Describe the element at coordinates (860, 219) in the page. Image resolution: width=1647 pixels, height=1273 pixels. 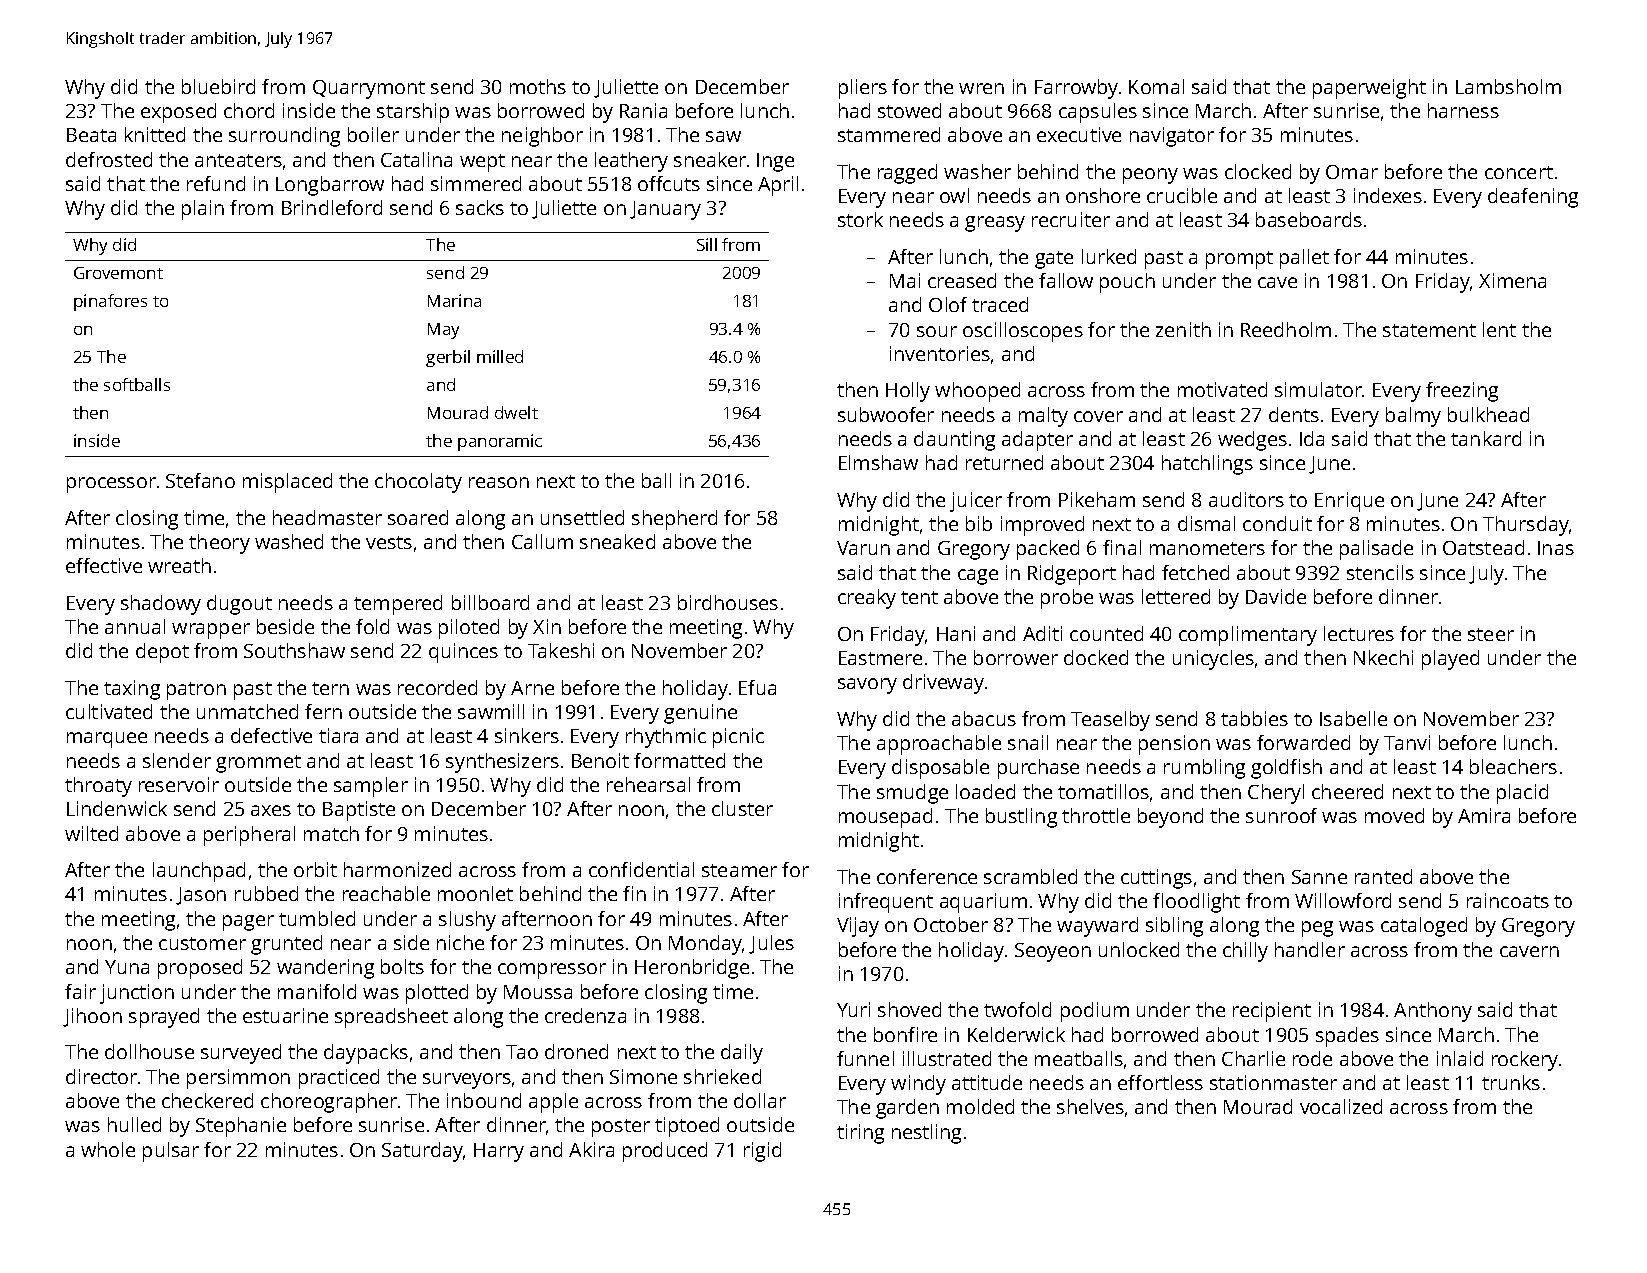
I see `stork` at that location.
